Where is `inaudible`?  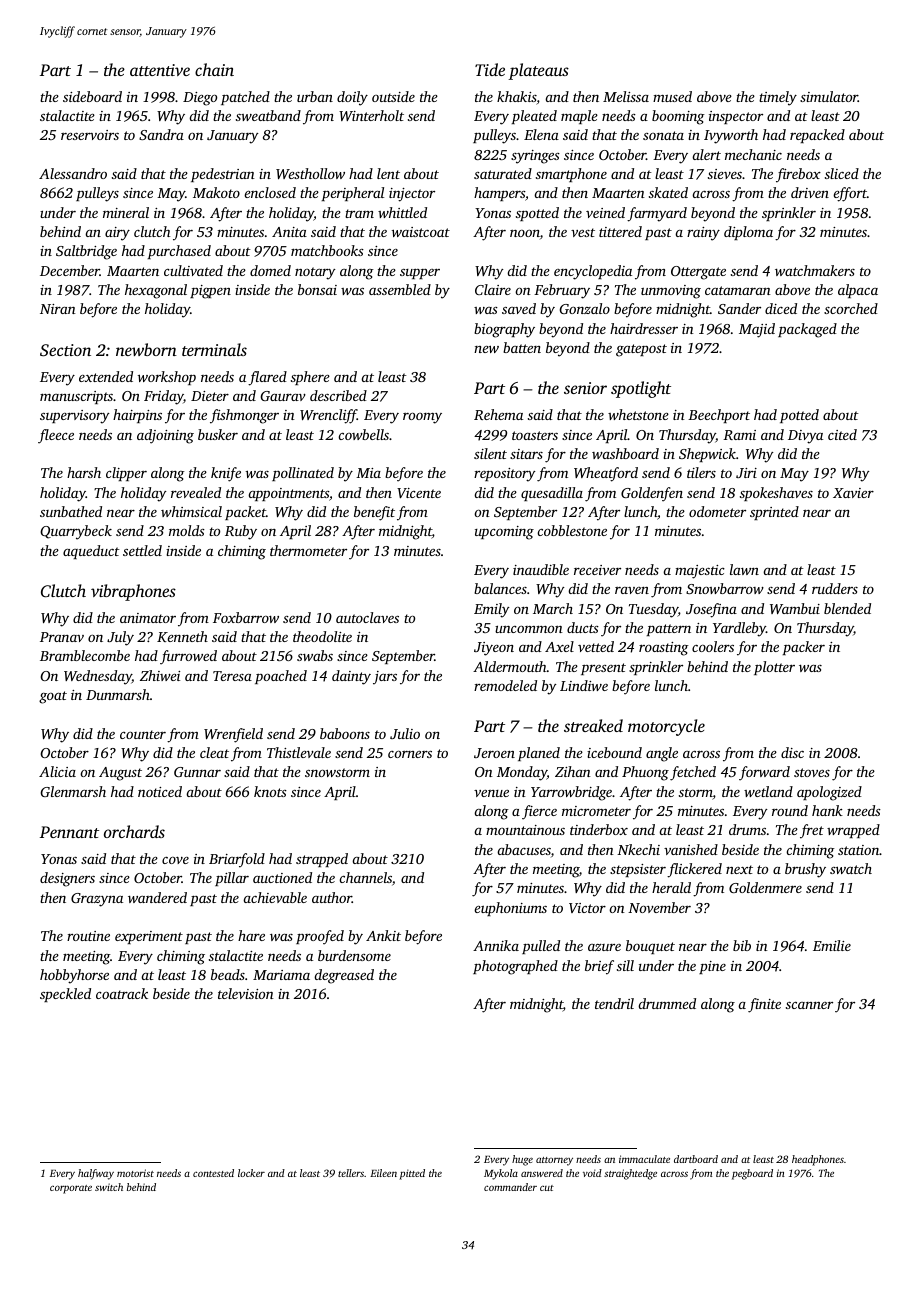 inaudible is located at coordinates (541, 569).
